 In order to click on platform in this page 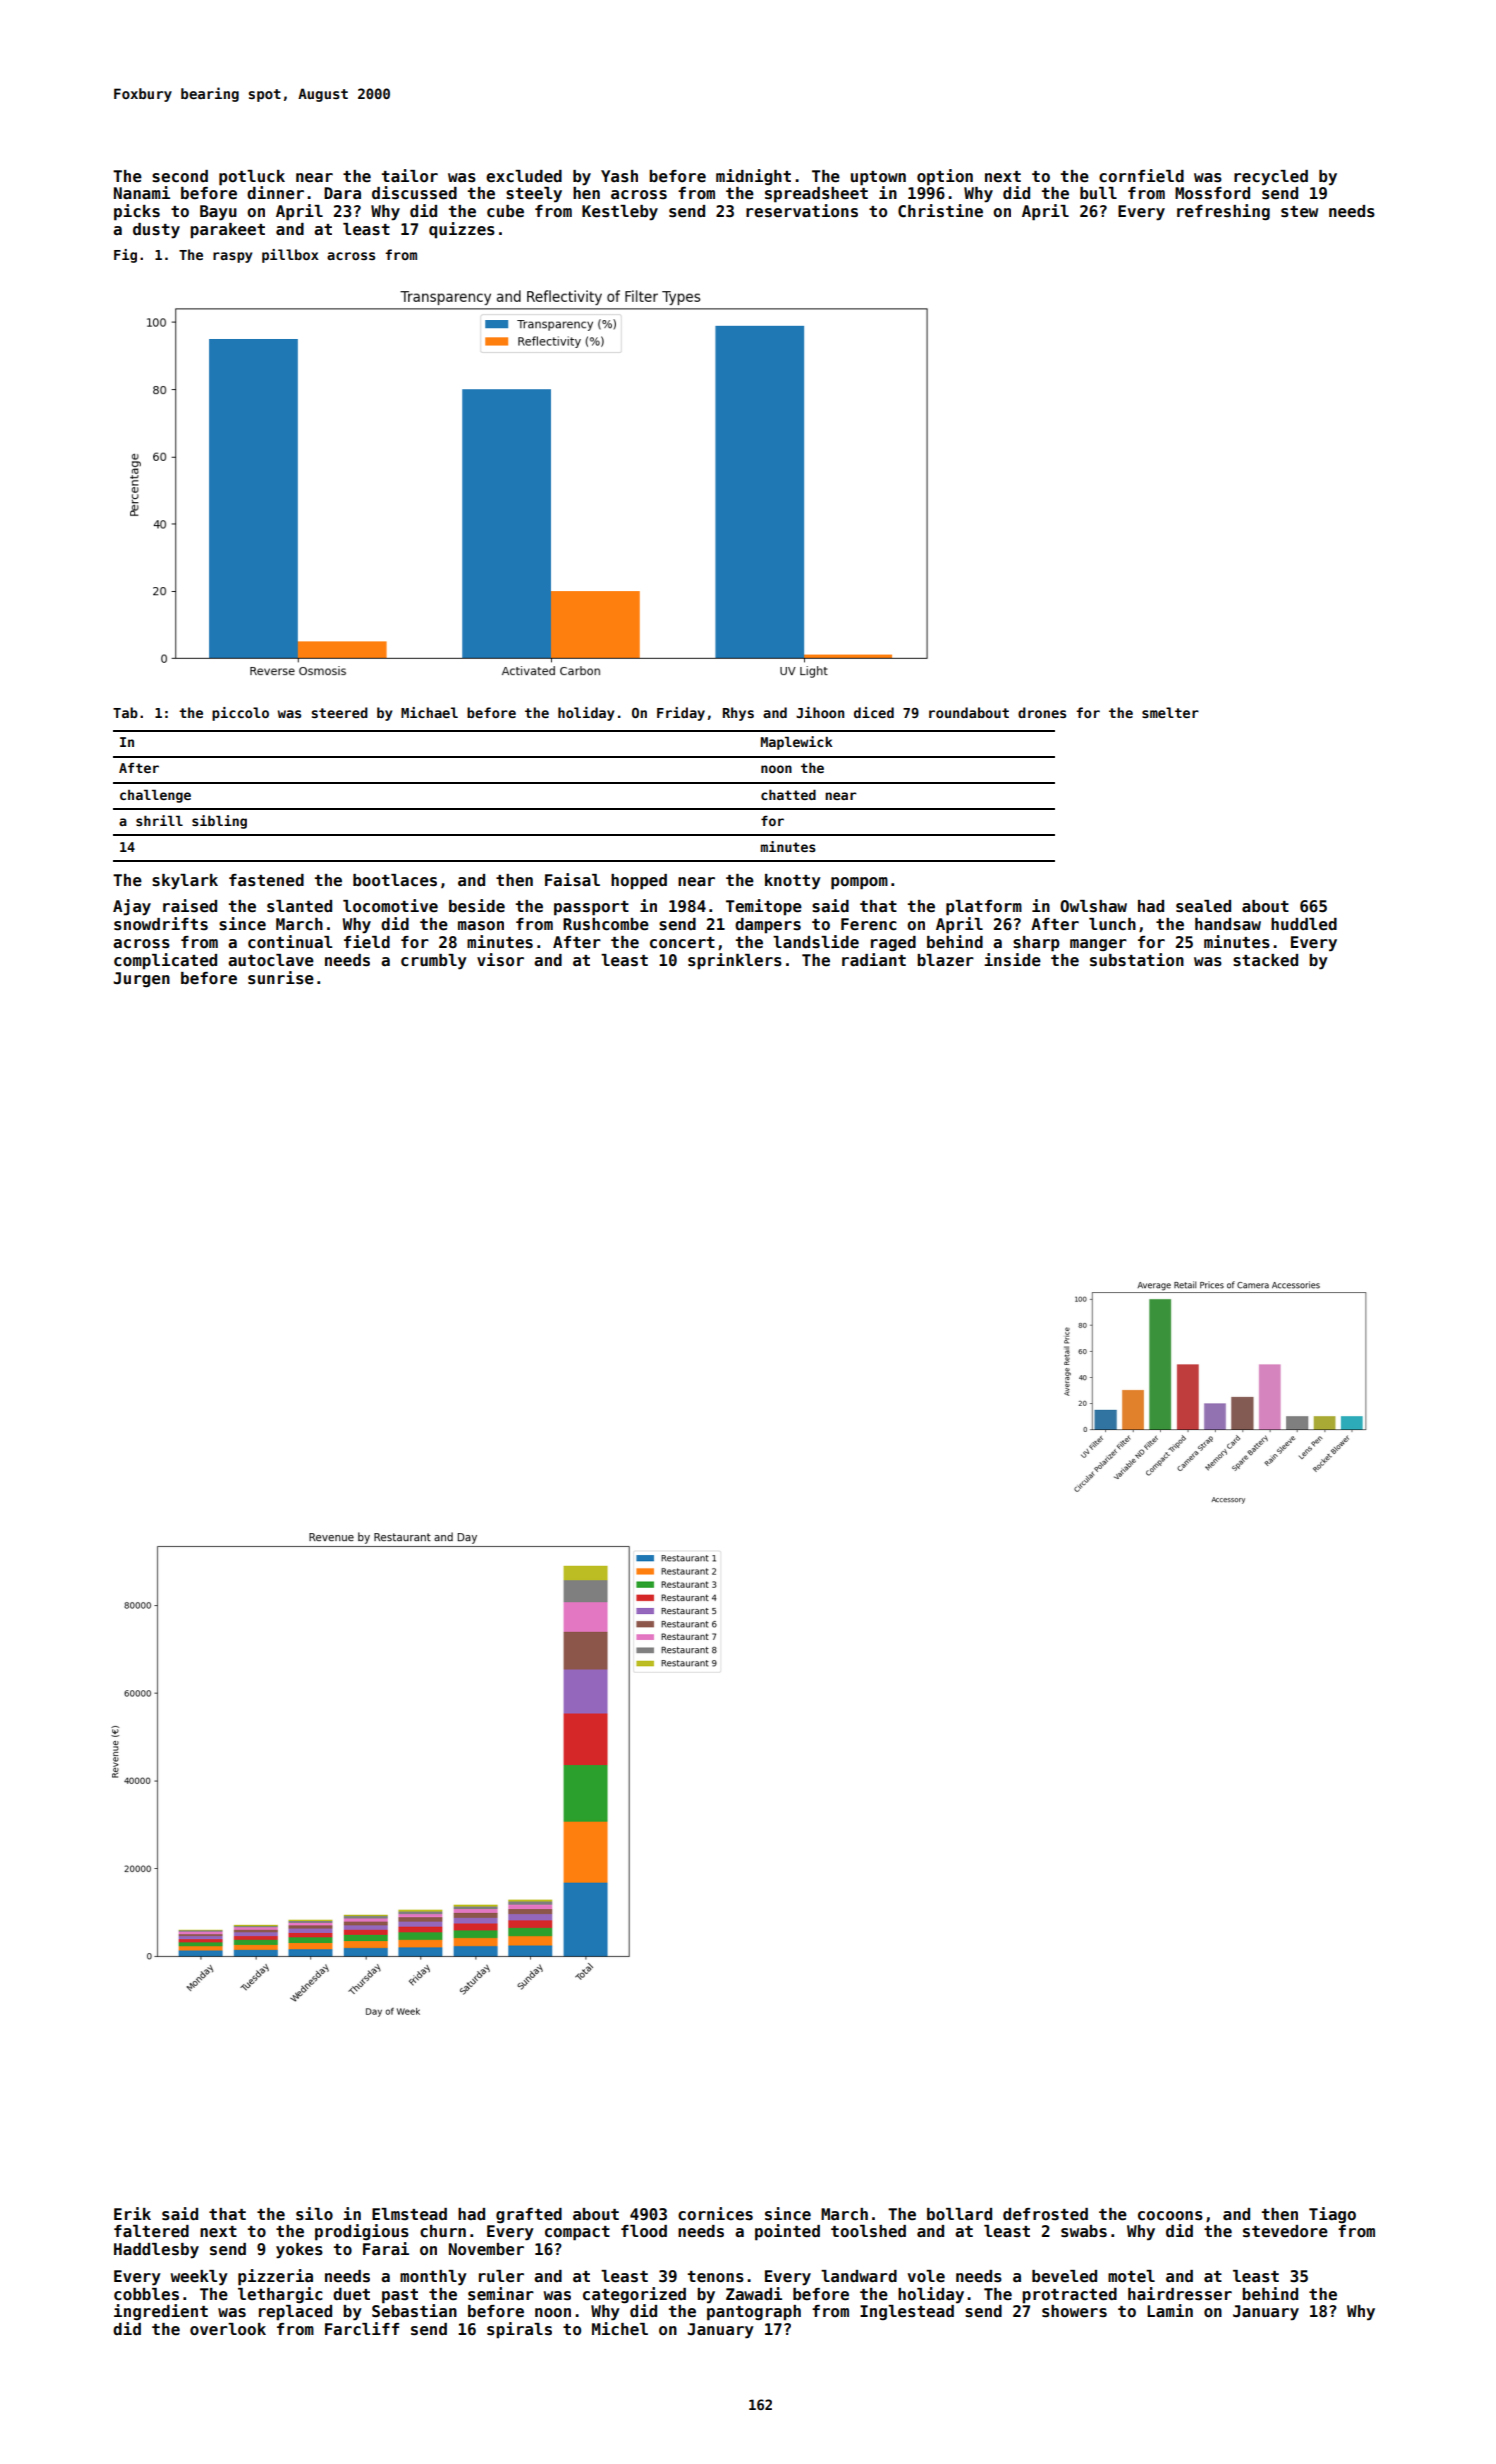, I will do `click(984, 908)`.
